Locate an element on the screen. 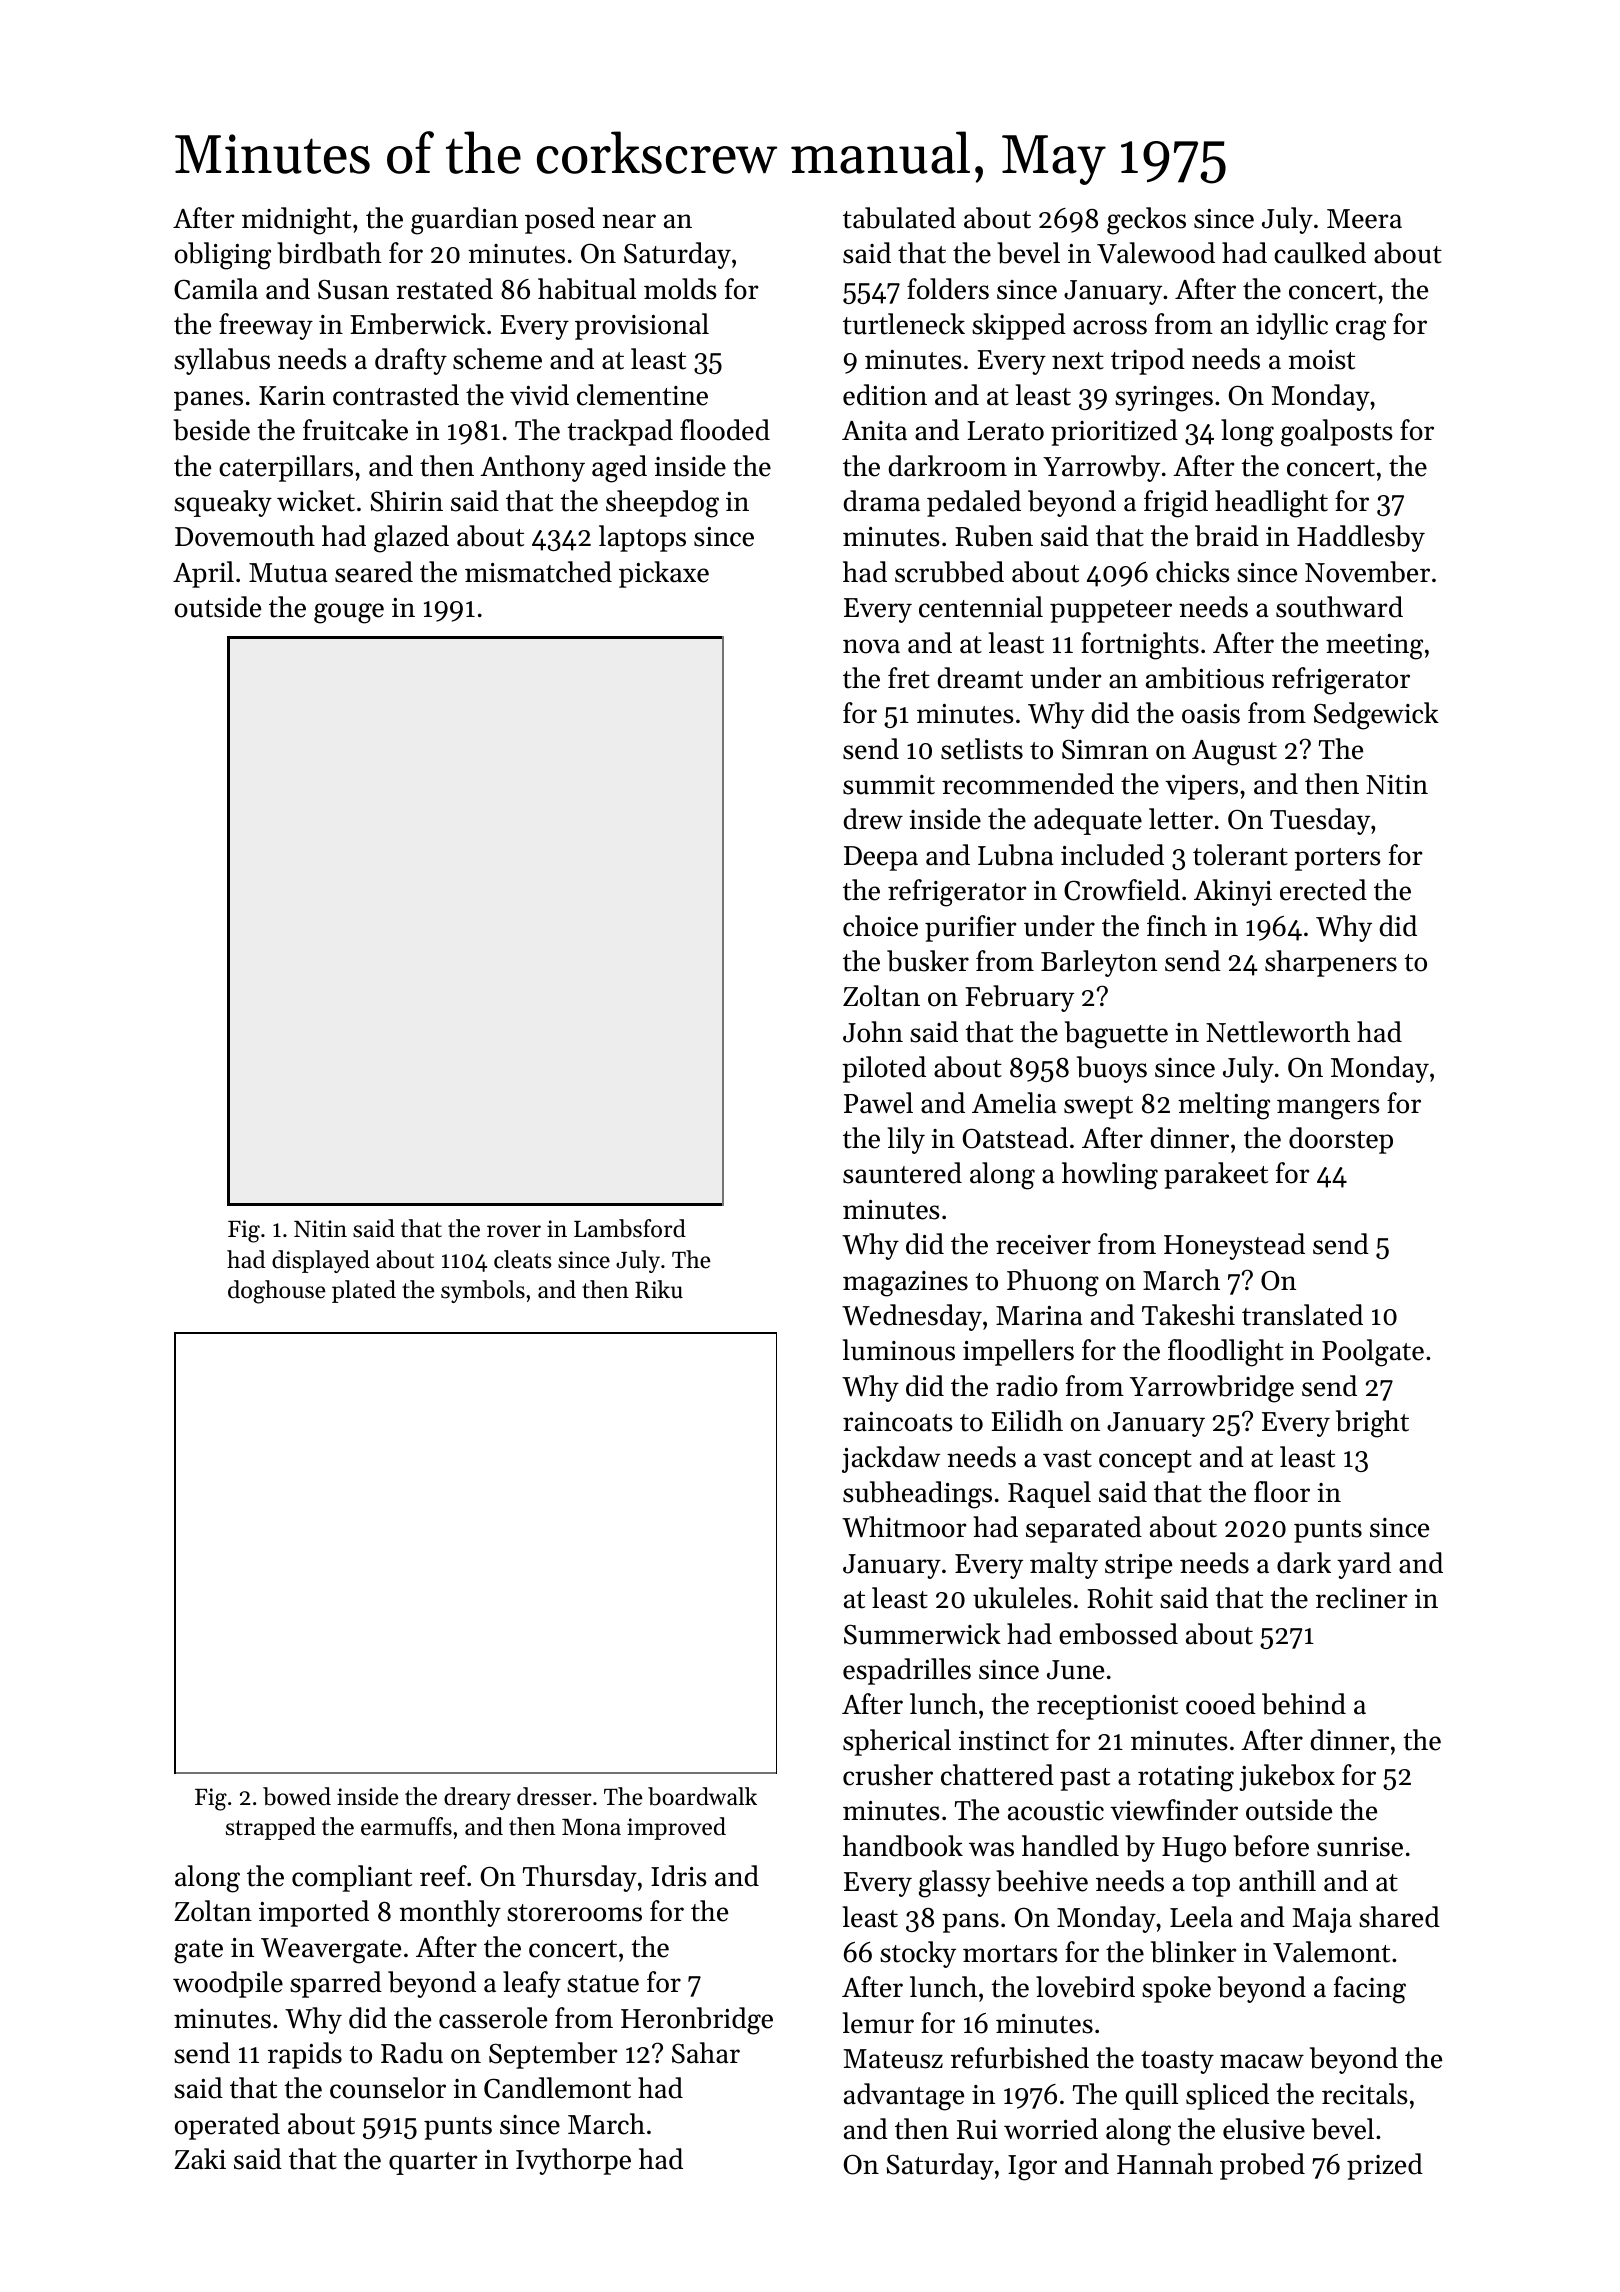 The width and height of the screenshot is (1620, 2292). bright is located at coordinates (1372, 1424).
